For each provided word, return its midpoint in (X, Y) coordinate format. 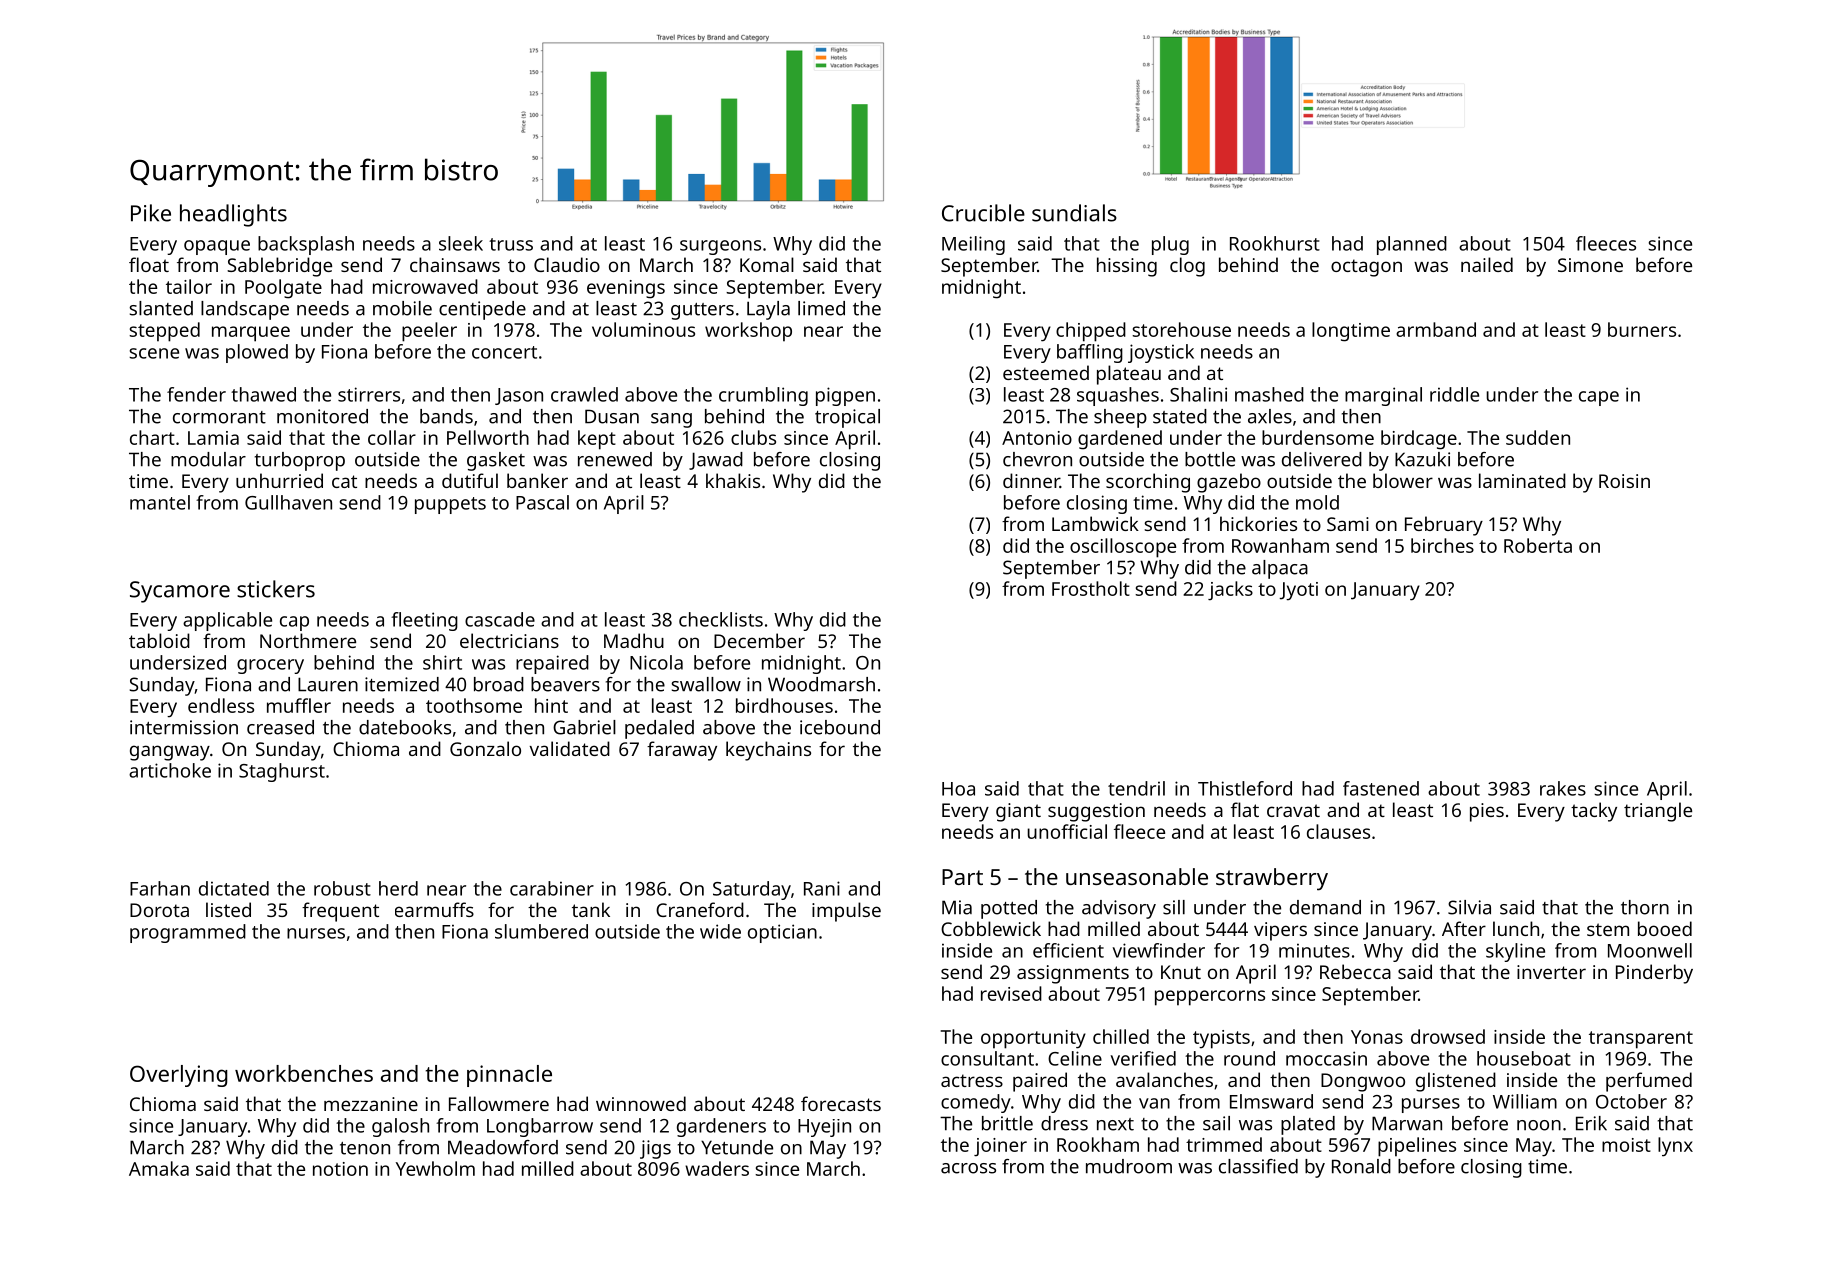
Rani (822, 888)
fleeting (424, 621)
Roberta (1538, 545)
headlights (233, 215)
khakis (733, 480)
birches (1442, 545)
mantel (160, 502)
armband (1436, 329)
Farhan (160, 888)
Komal (767, 264)
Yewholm (435, 1168)
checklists (721, 619)
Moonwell (1650, 950)
